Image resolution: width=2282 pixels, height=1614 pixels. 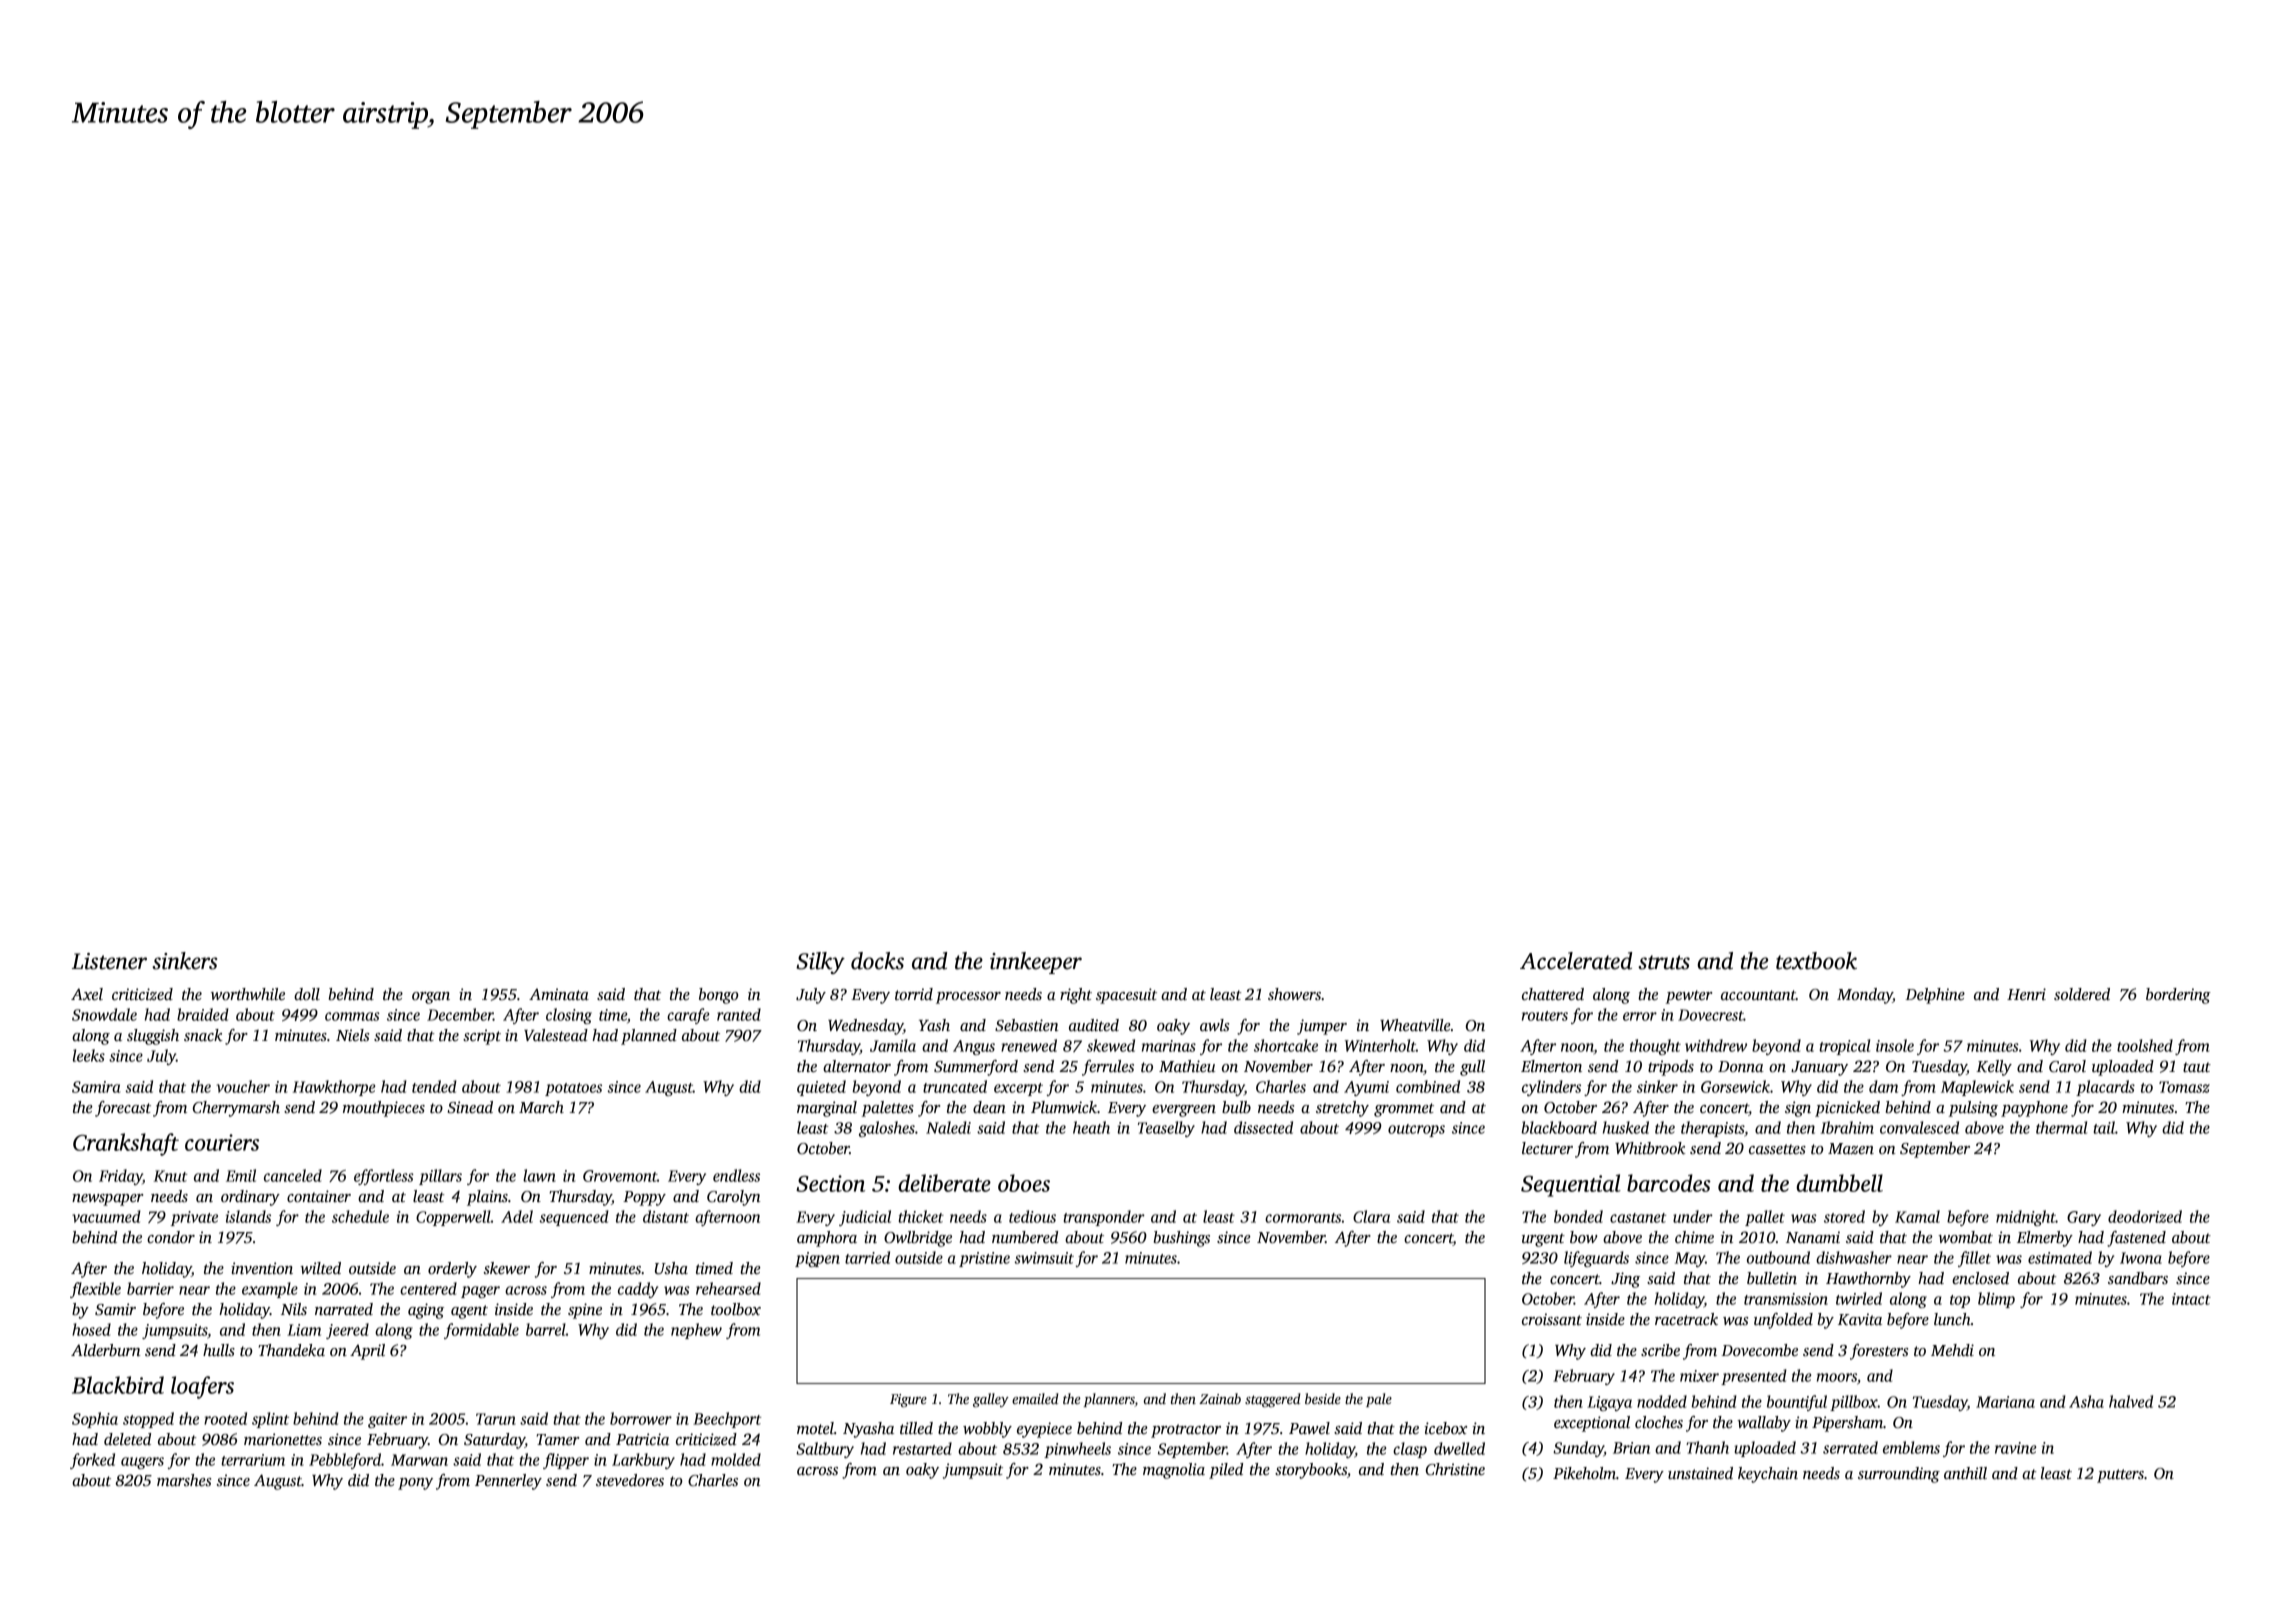 What do you see at coordinates (106, 1216) in the image?
I see `vacuumed` at bounding box center [106, 1216].
